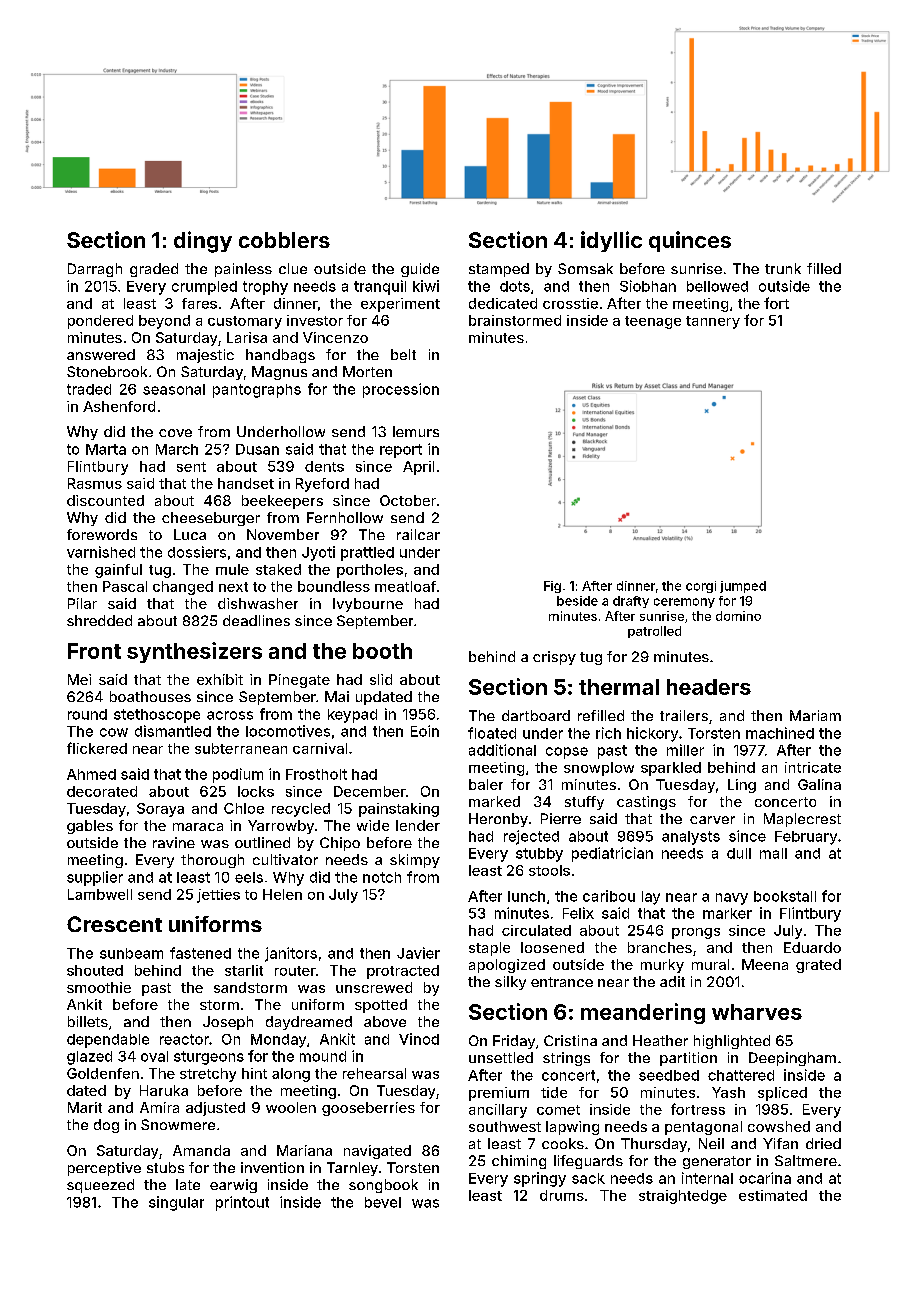  What do you see at coordinates (717, 286) in the screenshot?
I see `bellowed` at bounding box center [717, 286].
